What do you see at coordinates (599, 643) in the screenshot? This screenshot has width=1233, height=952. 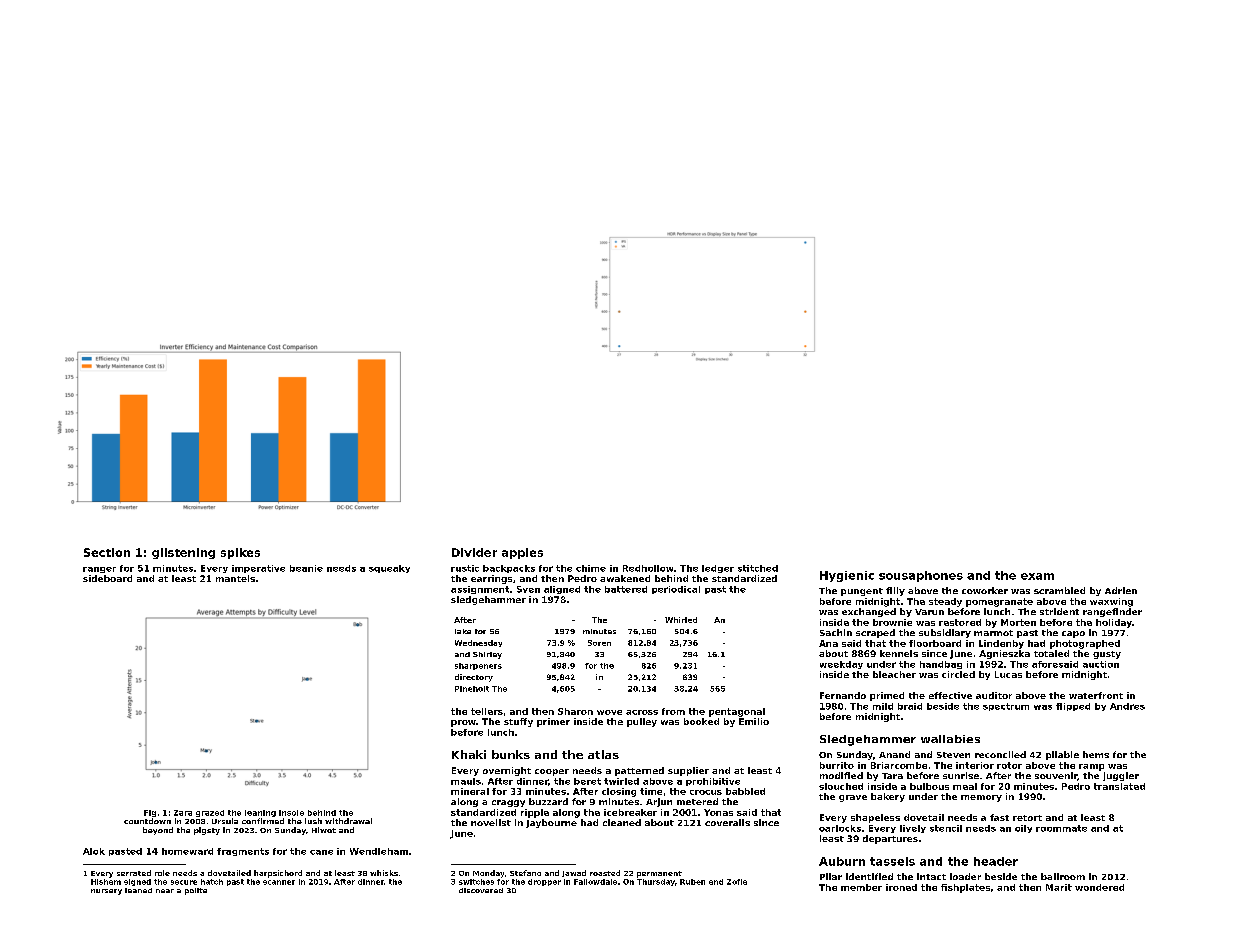 I see `Soren` at bounding box center [599, 643].
